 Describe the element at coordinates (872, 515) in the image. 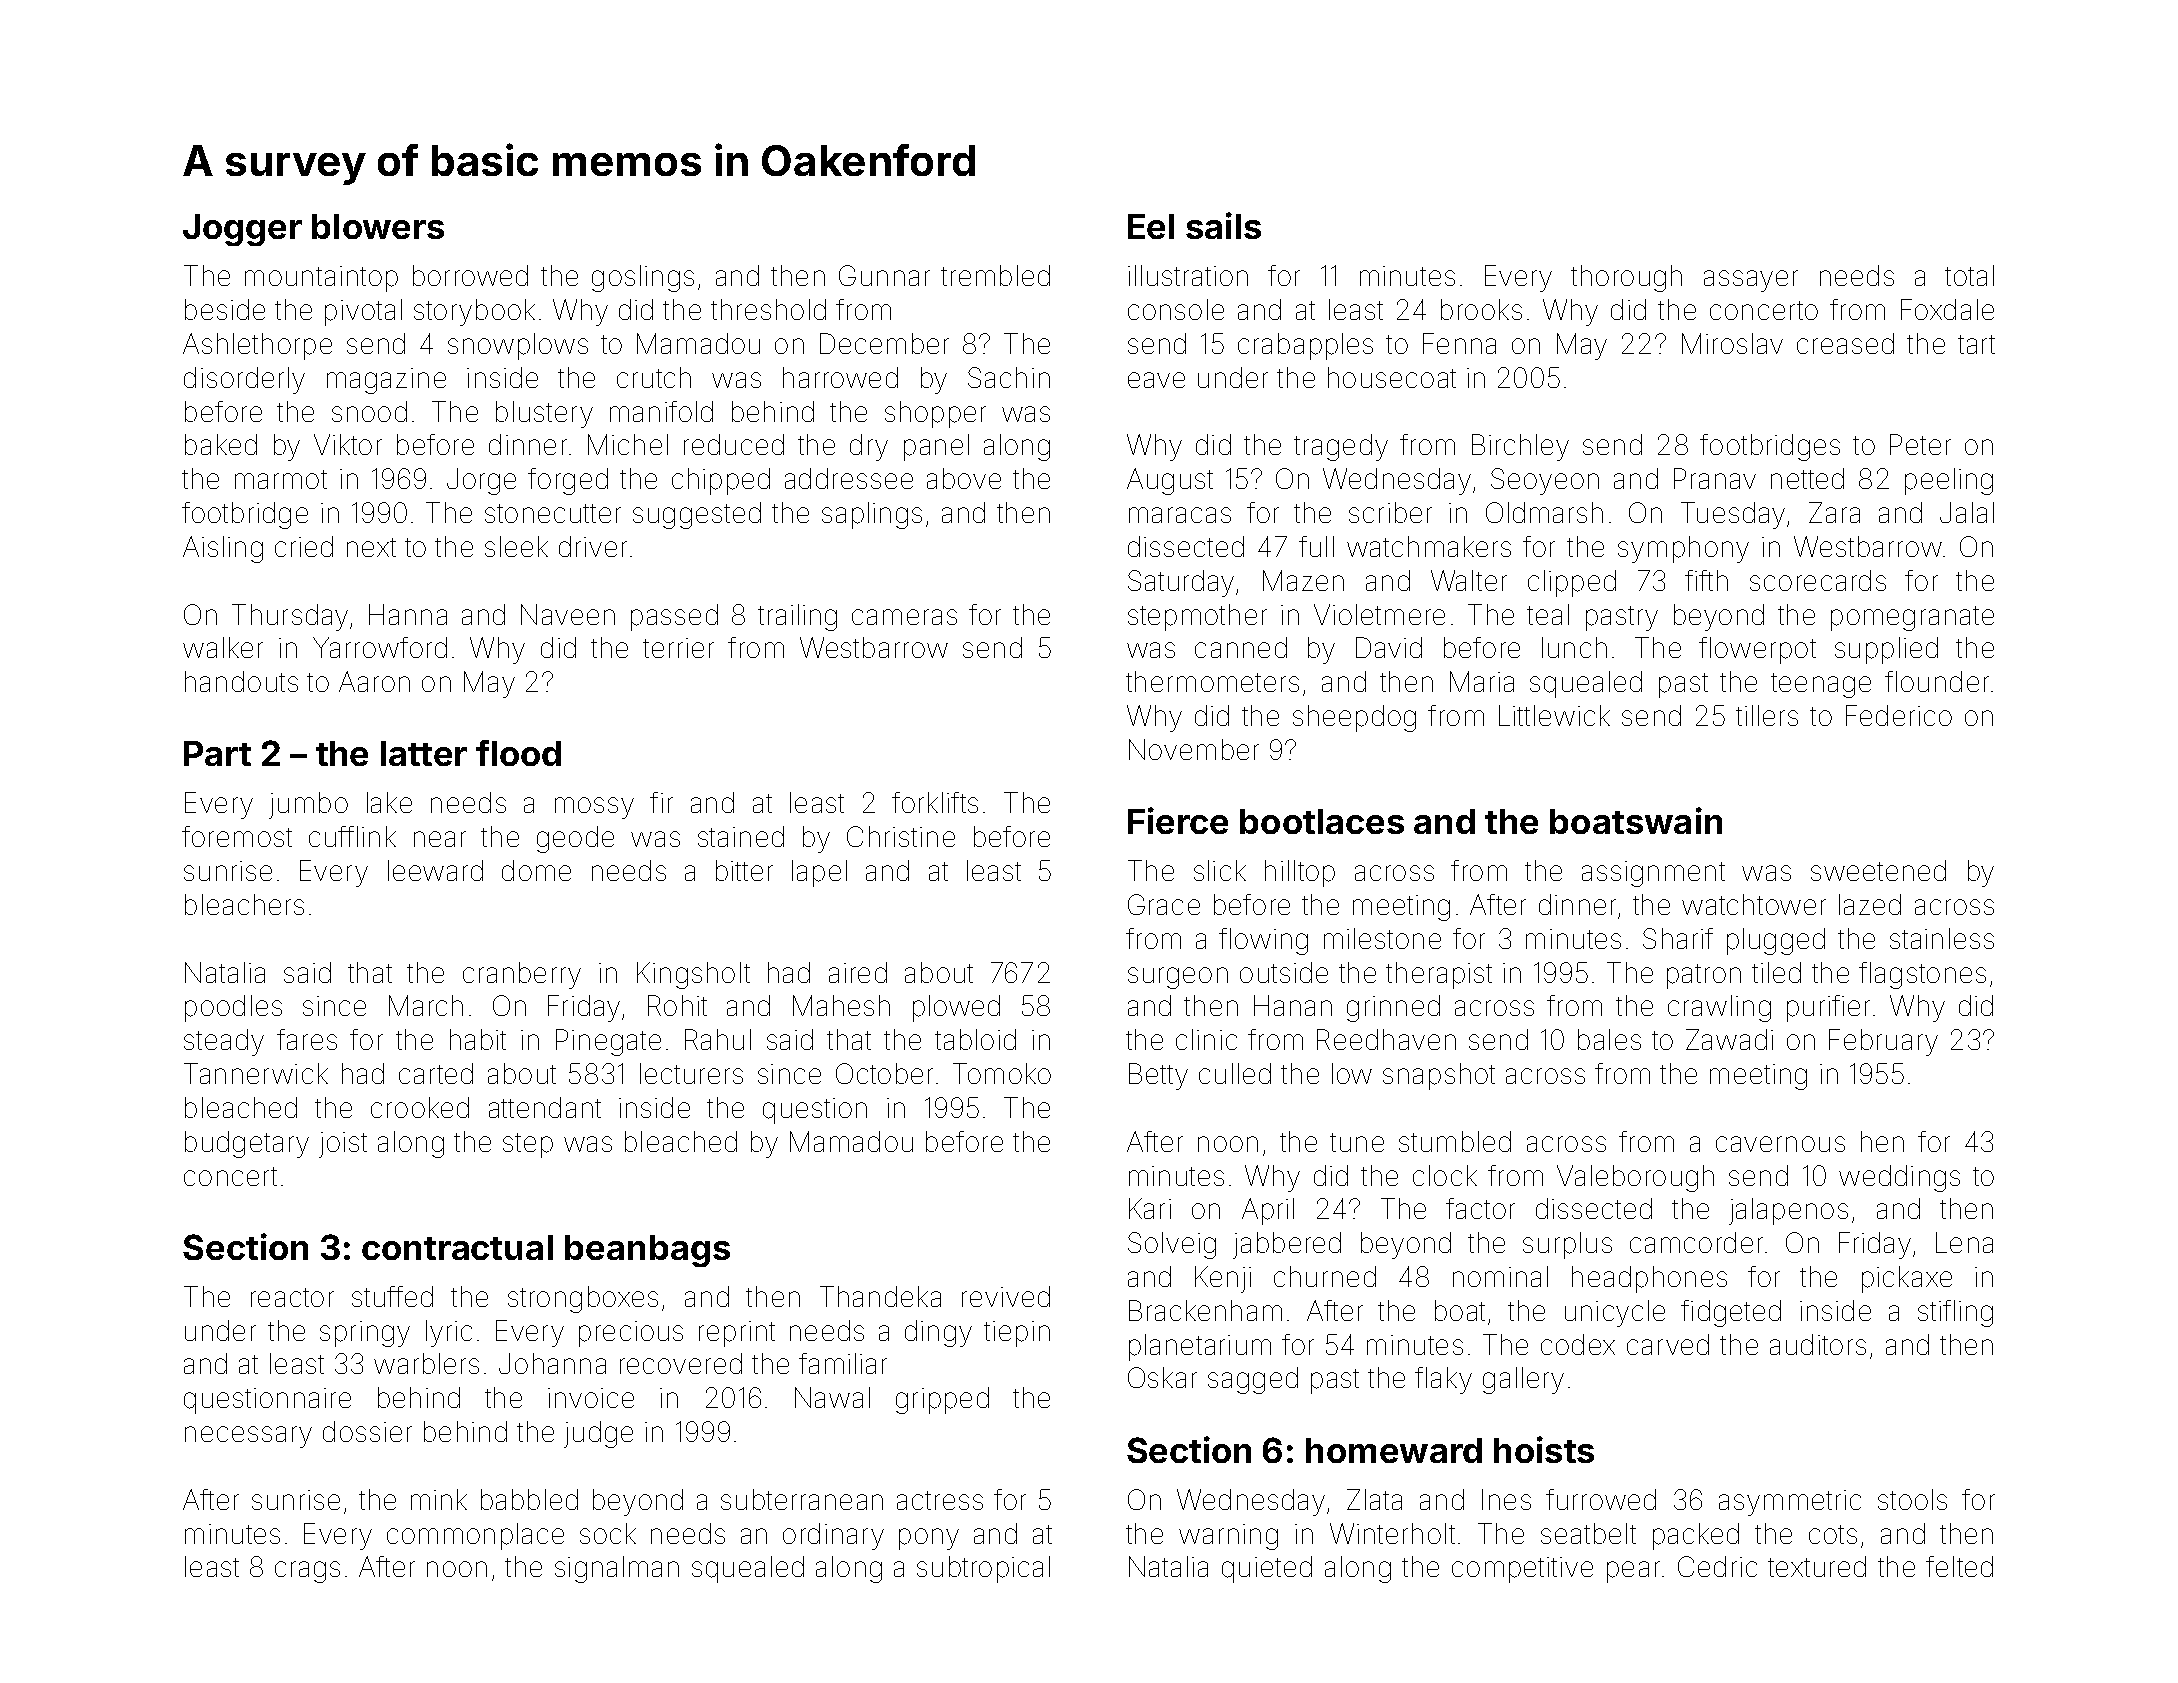

I see `saplings` at that location.
